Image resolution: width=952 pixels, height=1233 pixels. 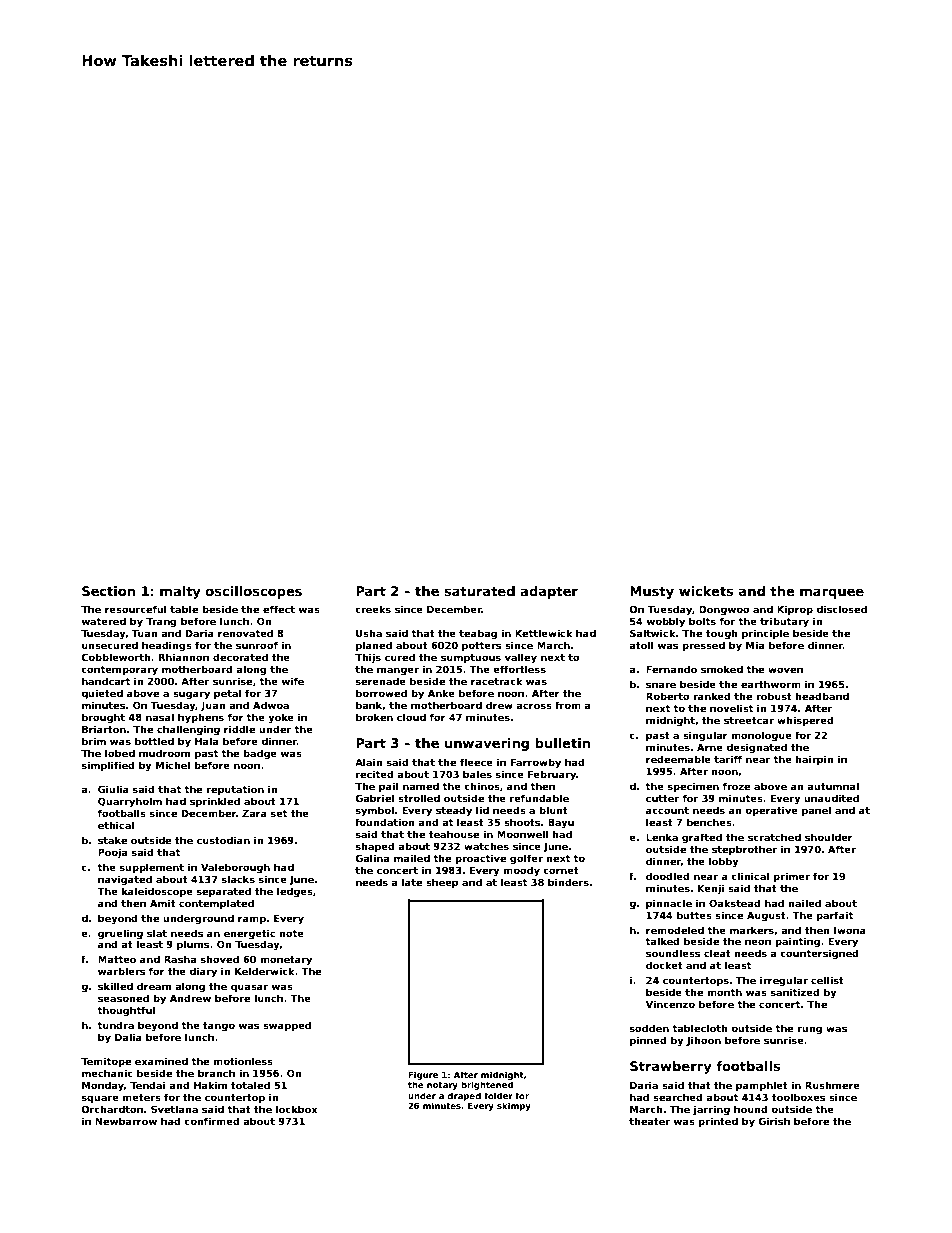 What do you see at coordinates (161, 1061) in the screenshot?
I see `examined` at bounding box center [161, 1061].
